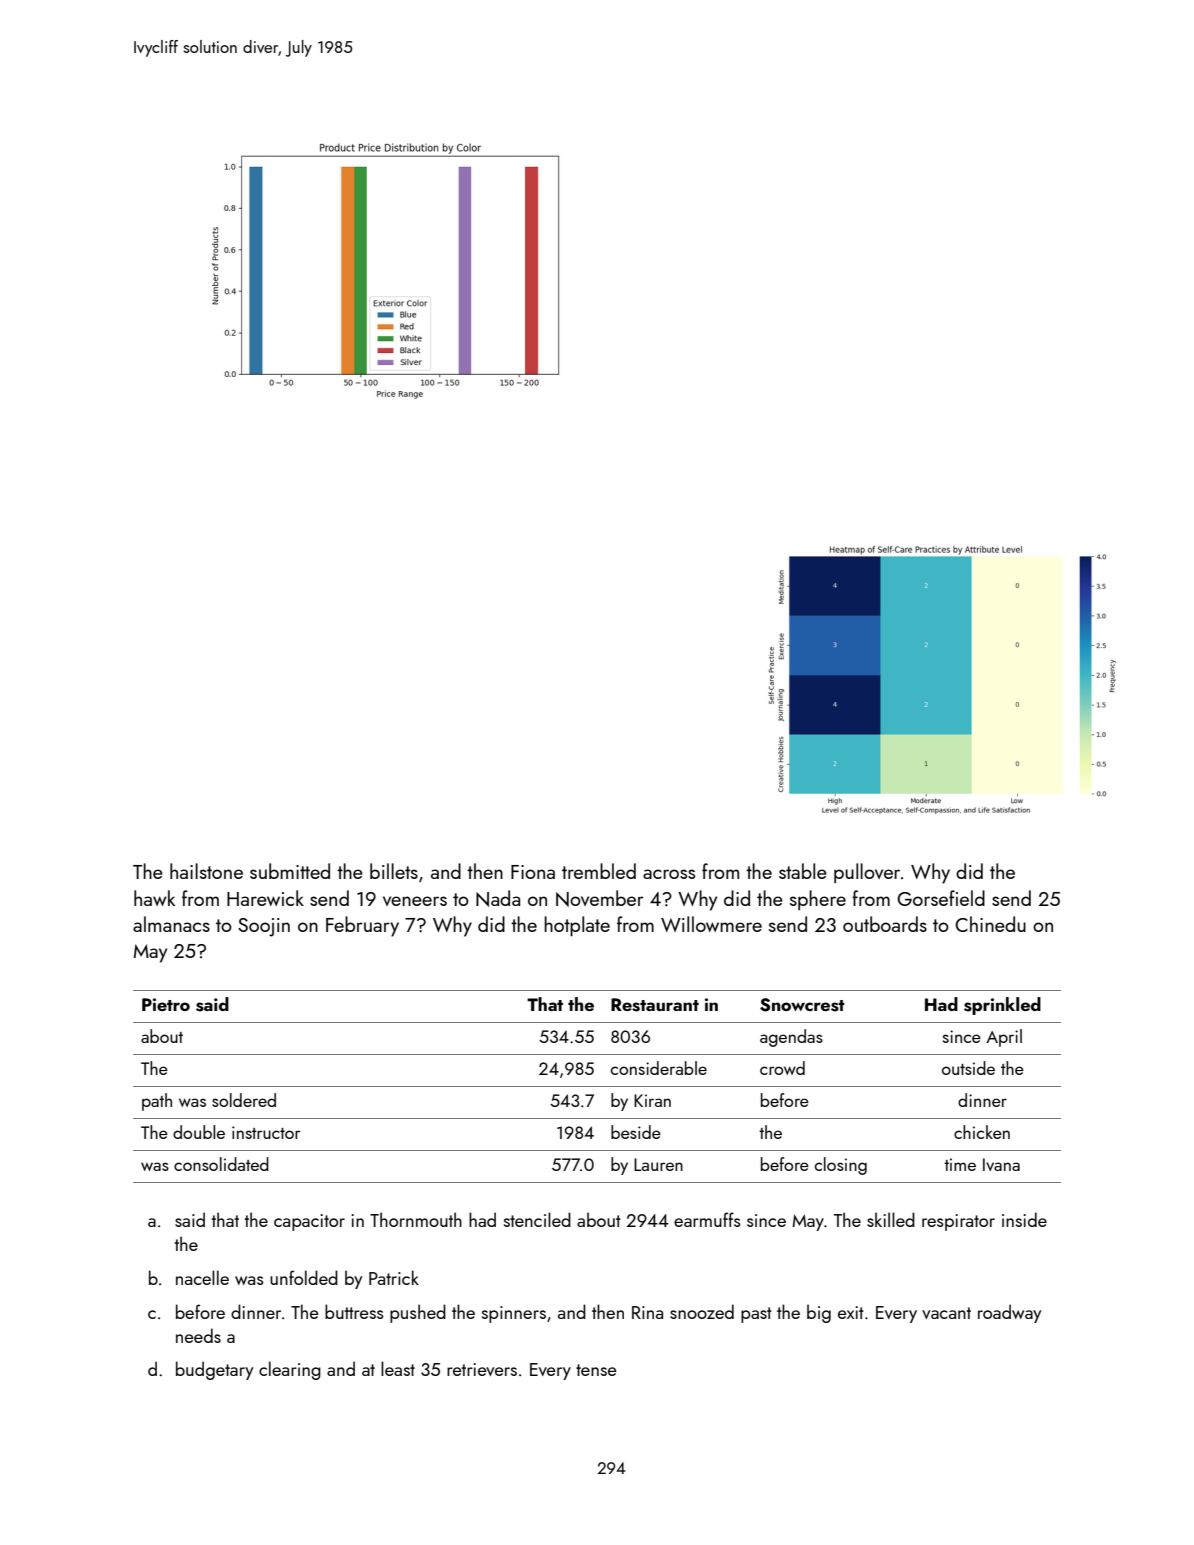 The height and width of the screenshot is (1545, 1194). Describe the element at coordinates (166, 1004) in the screenshot. I see `Pietro` at that location.
